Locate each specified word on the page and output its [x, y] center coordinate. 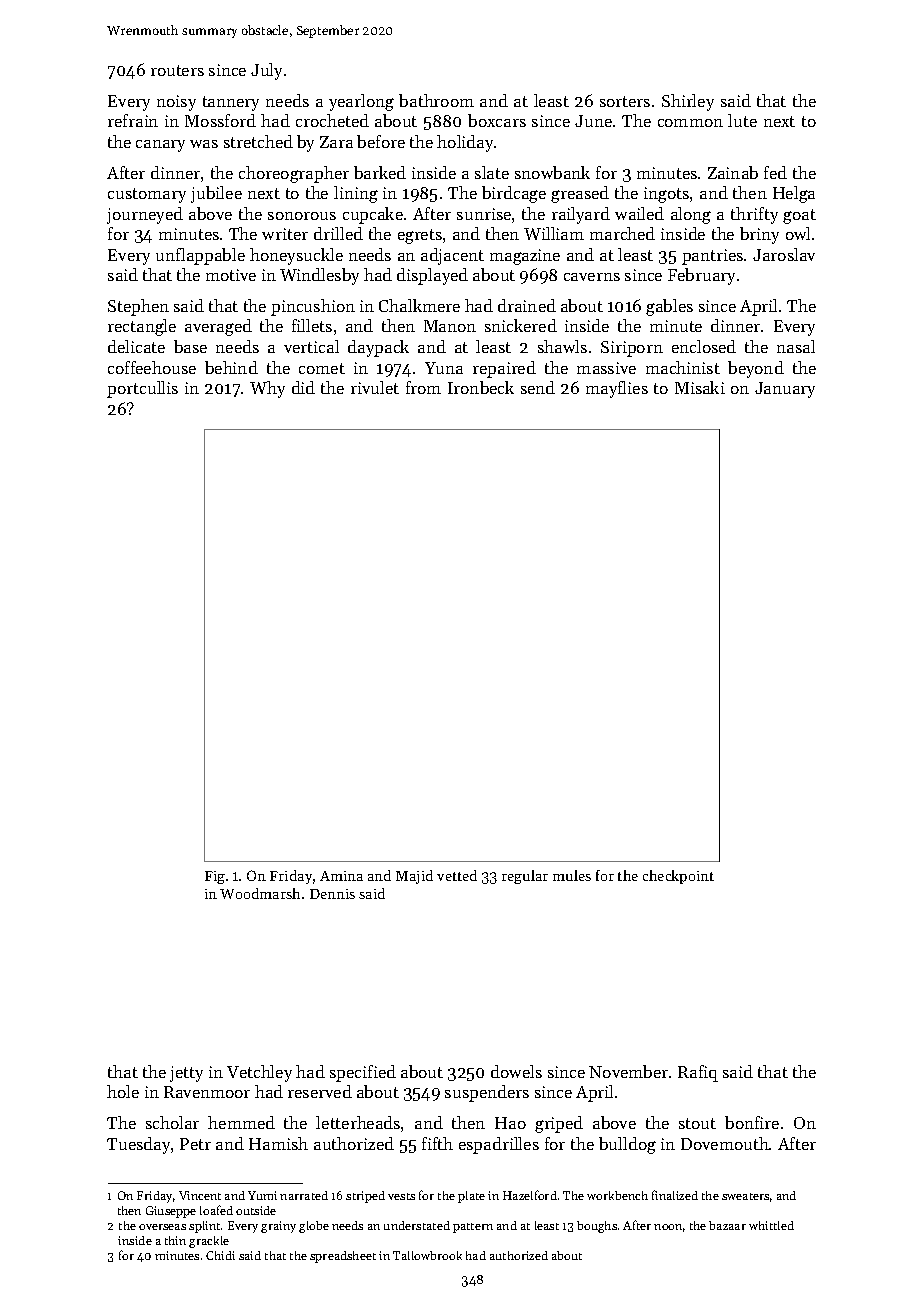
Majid [414, 877]
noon [668, 1227]
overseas [162, 1227]
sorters [625, 101]
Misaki [700, 387]
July [266, 71]
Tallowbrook [427, 1255]
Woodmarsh [260, 893]
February [701, 276]
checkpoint [678, 877]
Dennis [332, 894]
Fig [215, 877]
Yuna [444, 368]
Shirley [688, 102]
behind [231, 367]
